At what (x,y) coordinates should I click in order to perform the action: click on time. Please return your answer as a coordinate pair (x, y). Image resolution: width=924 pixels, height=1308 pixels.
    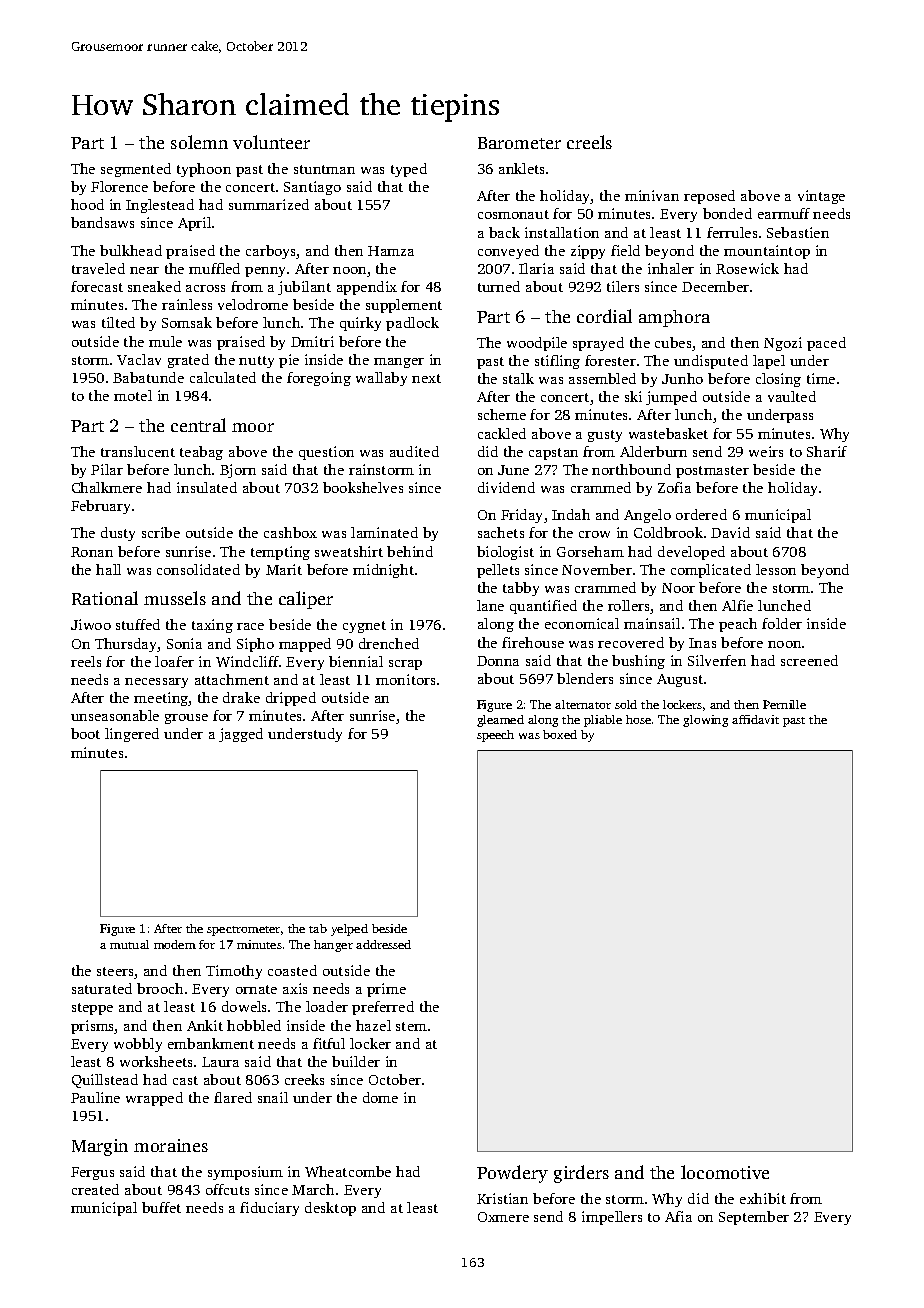
    Looking at the image, I should click on (821, 378).
